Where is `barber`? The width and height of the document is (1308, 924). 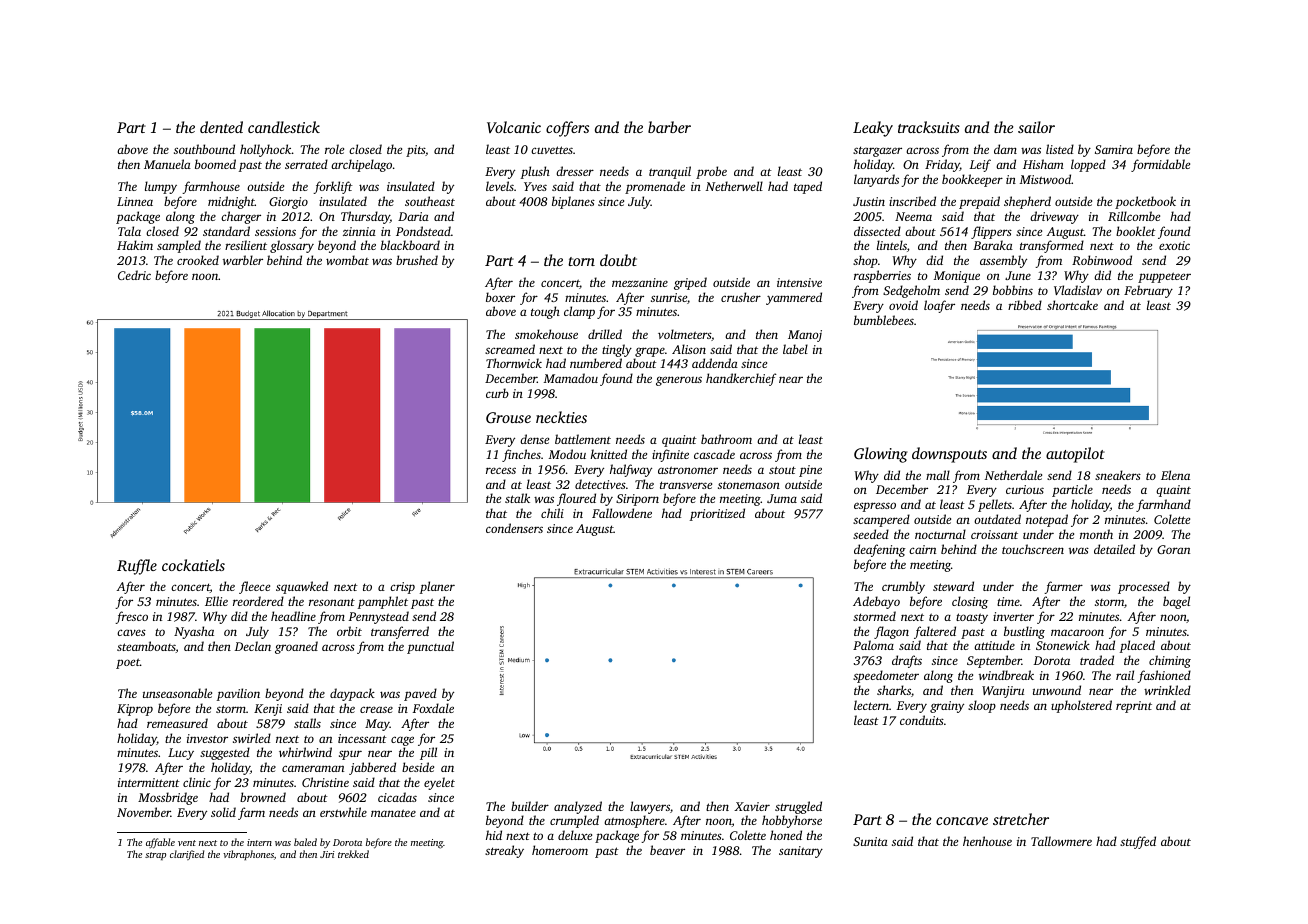 barber is located at coordinates (669, 127).
